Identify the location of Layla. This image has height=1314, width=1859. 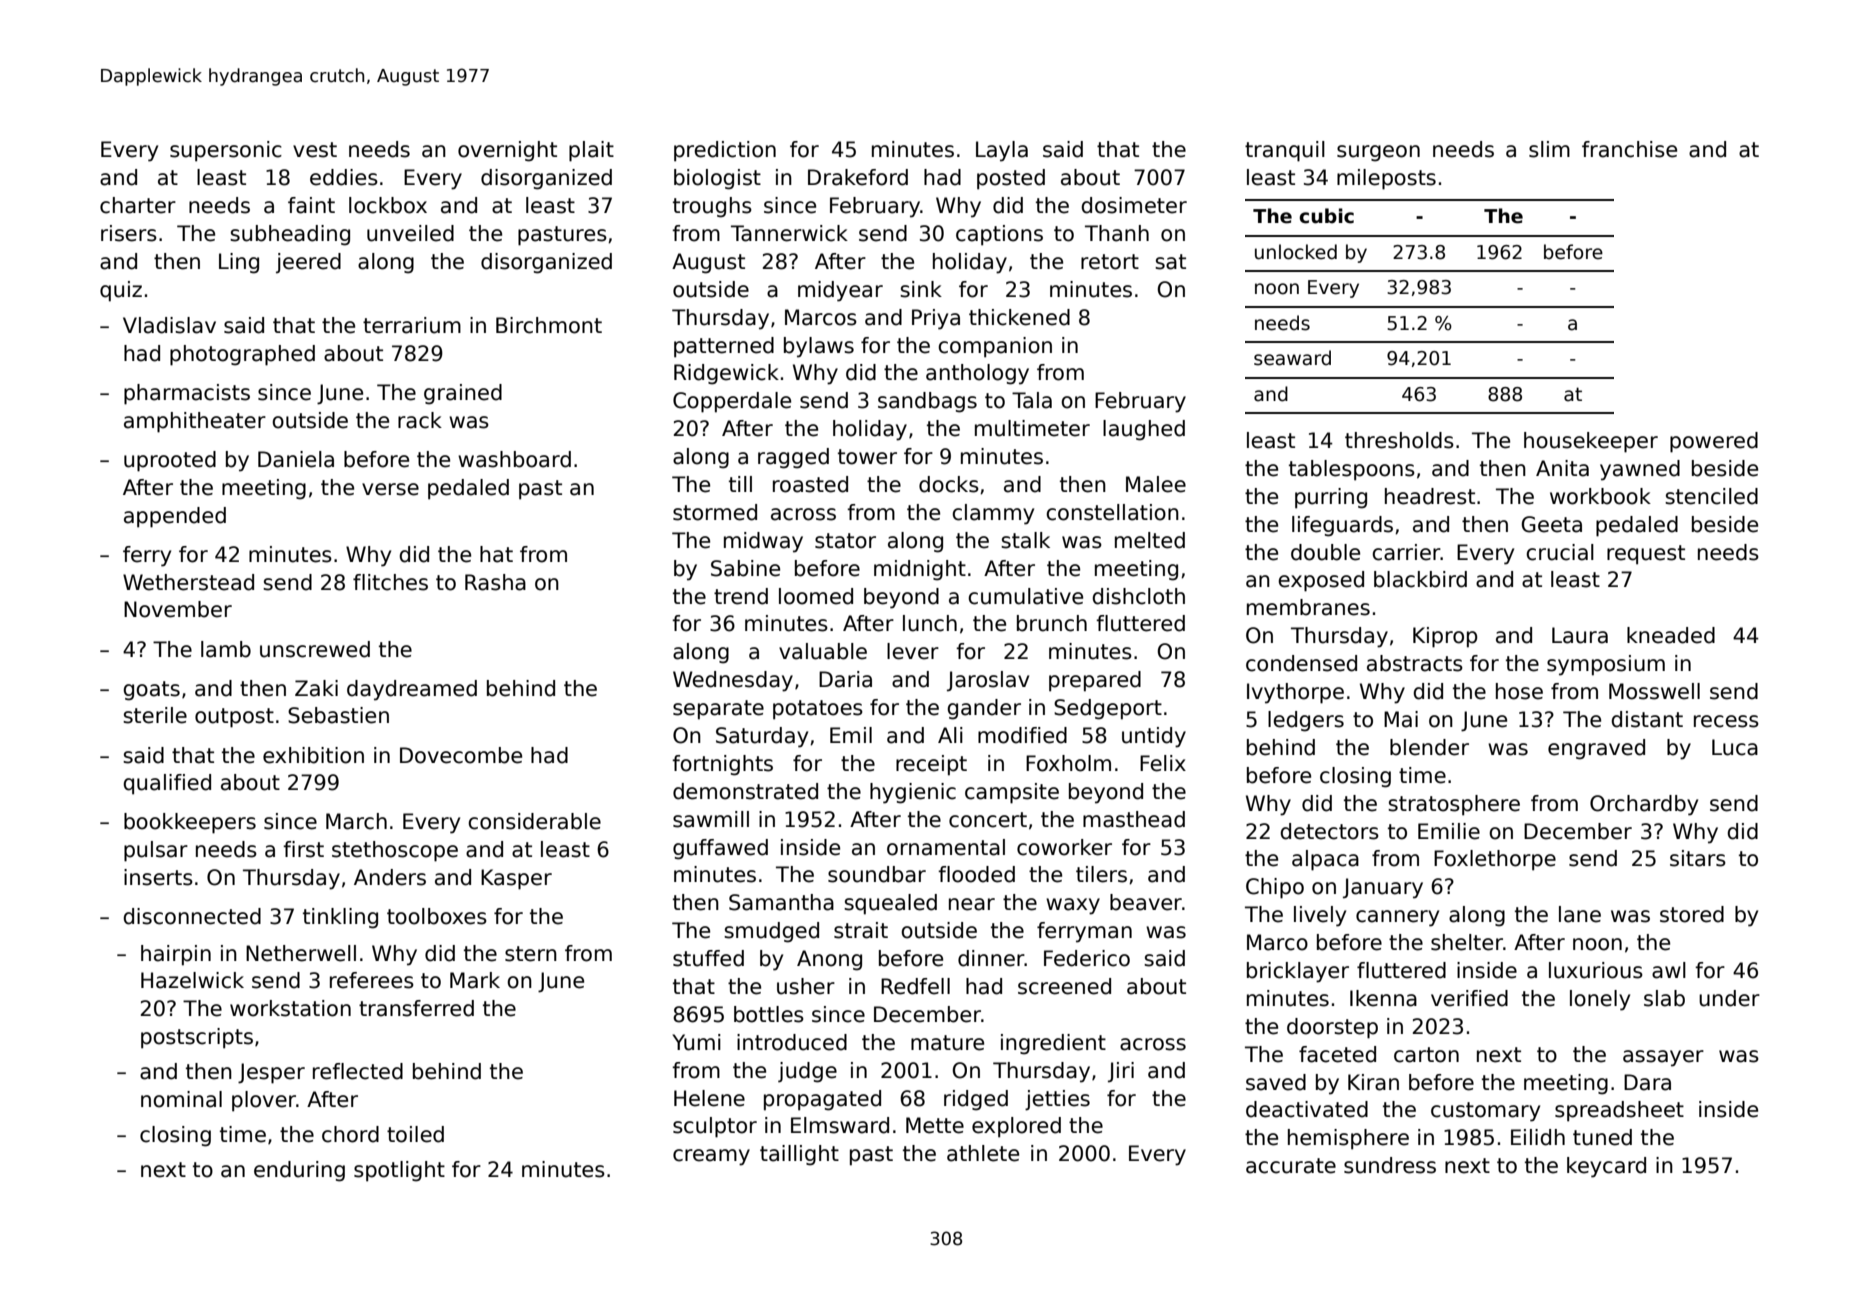
(1002, 151).
